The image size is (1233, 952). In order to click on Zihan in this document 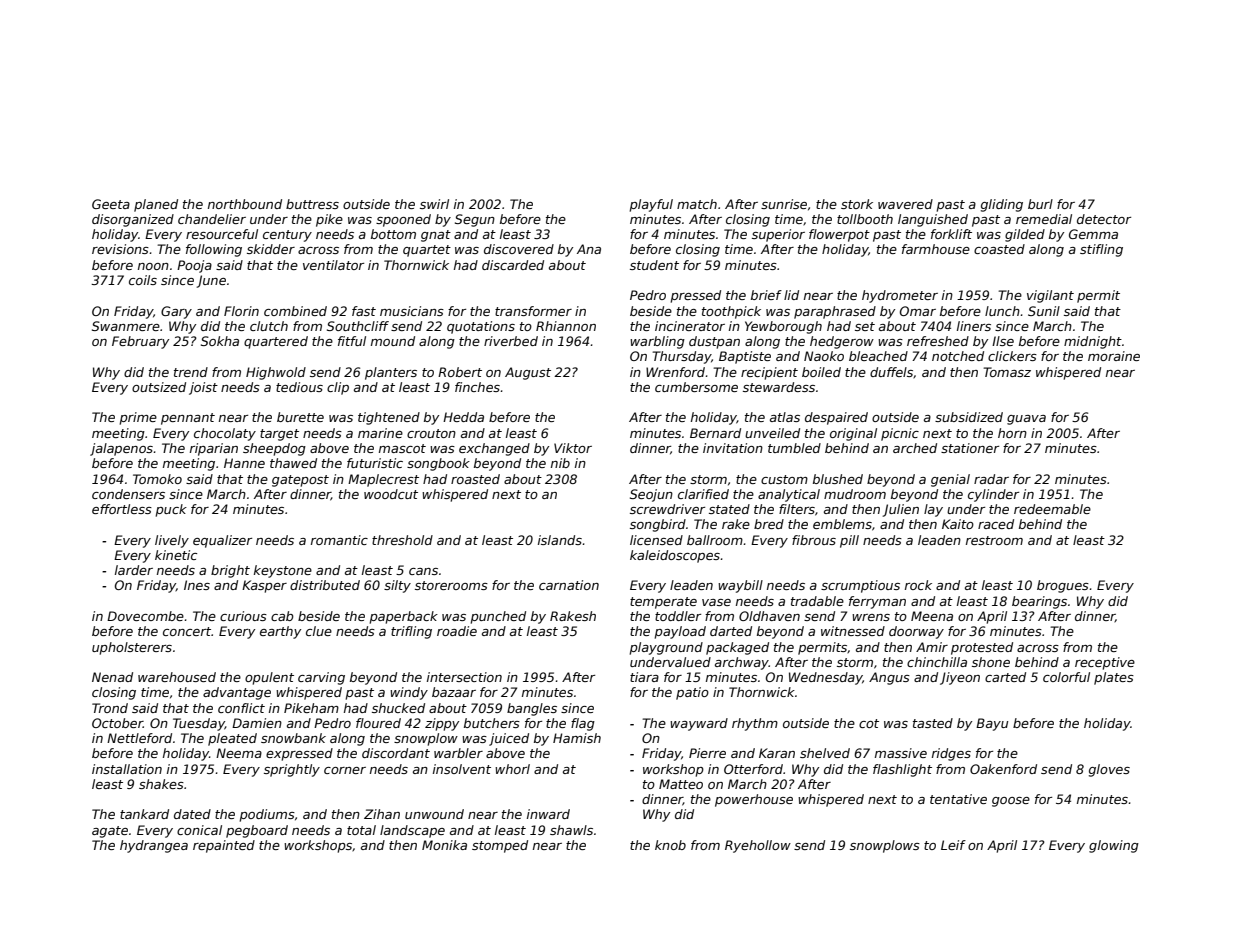, I will do `click(382, 814)`.
